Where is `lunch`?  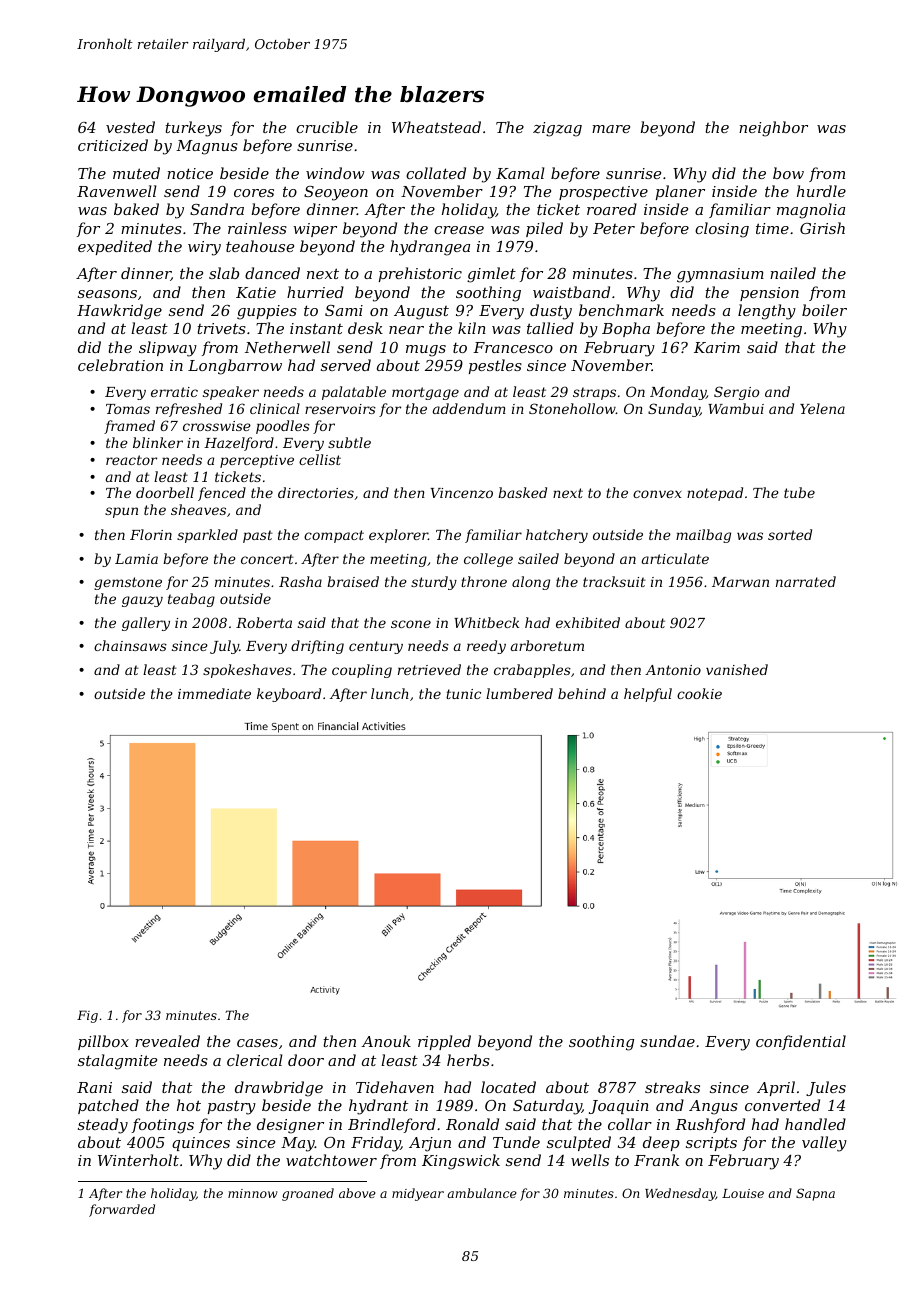
lunch is located at coordinates (390, 693).
